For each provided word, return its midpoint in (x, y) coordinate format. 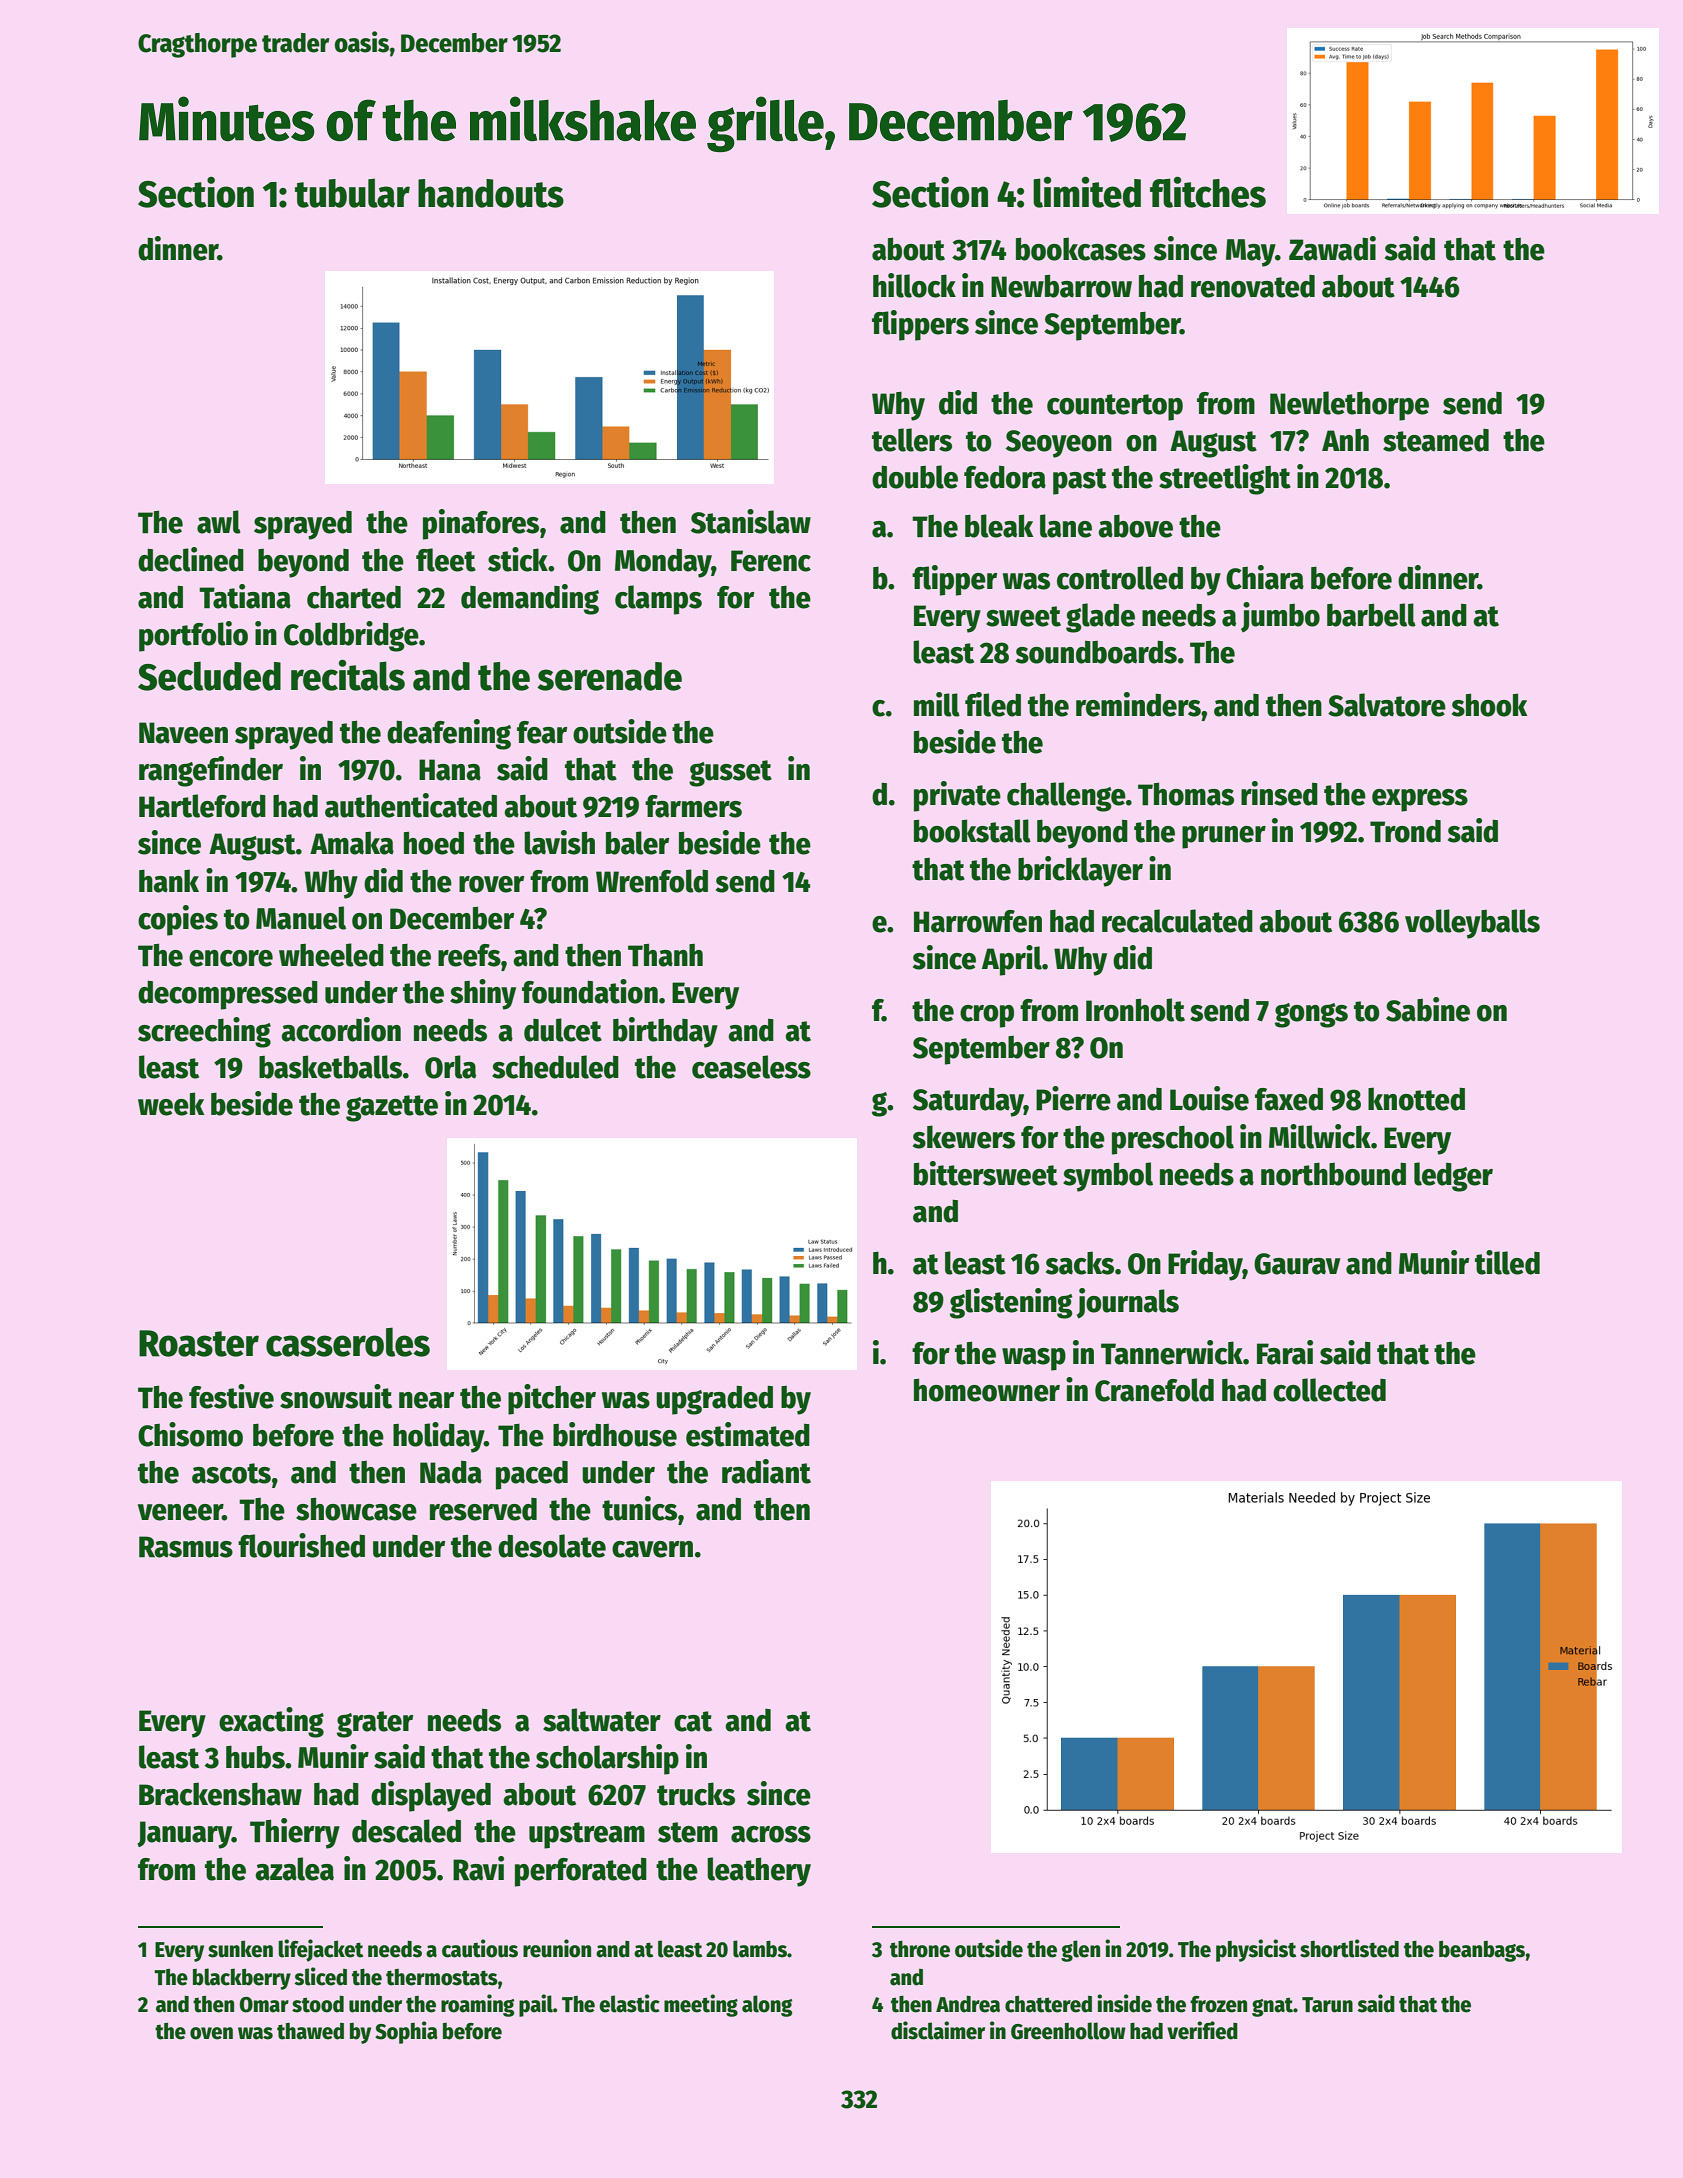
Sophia (406, 2032)
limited (1087, 192)
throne (920, 1949)
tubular (352, 193)
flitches (1208, 192)
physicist (1256, 1950)
